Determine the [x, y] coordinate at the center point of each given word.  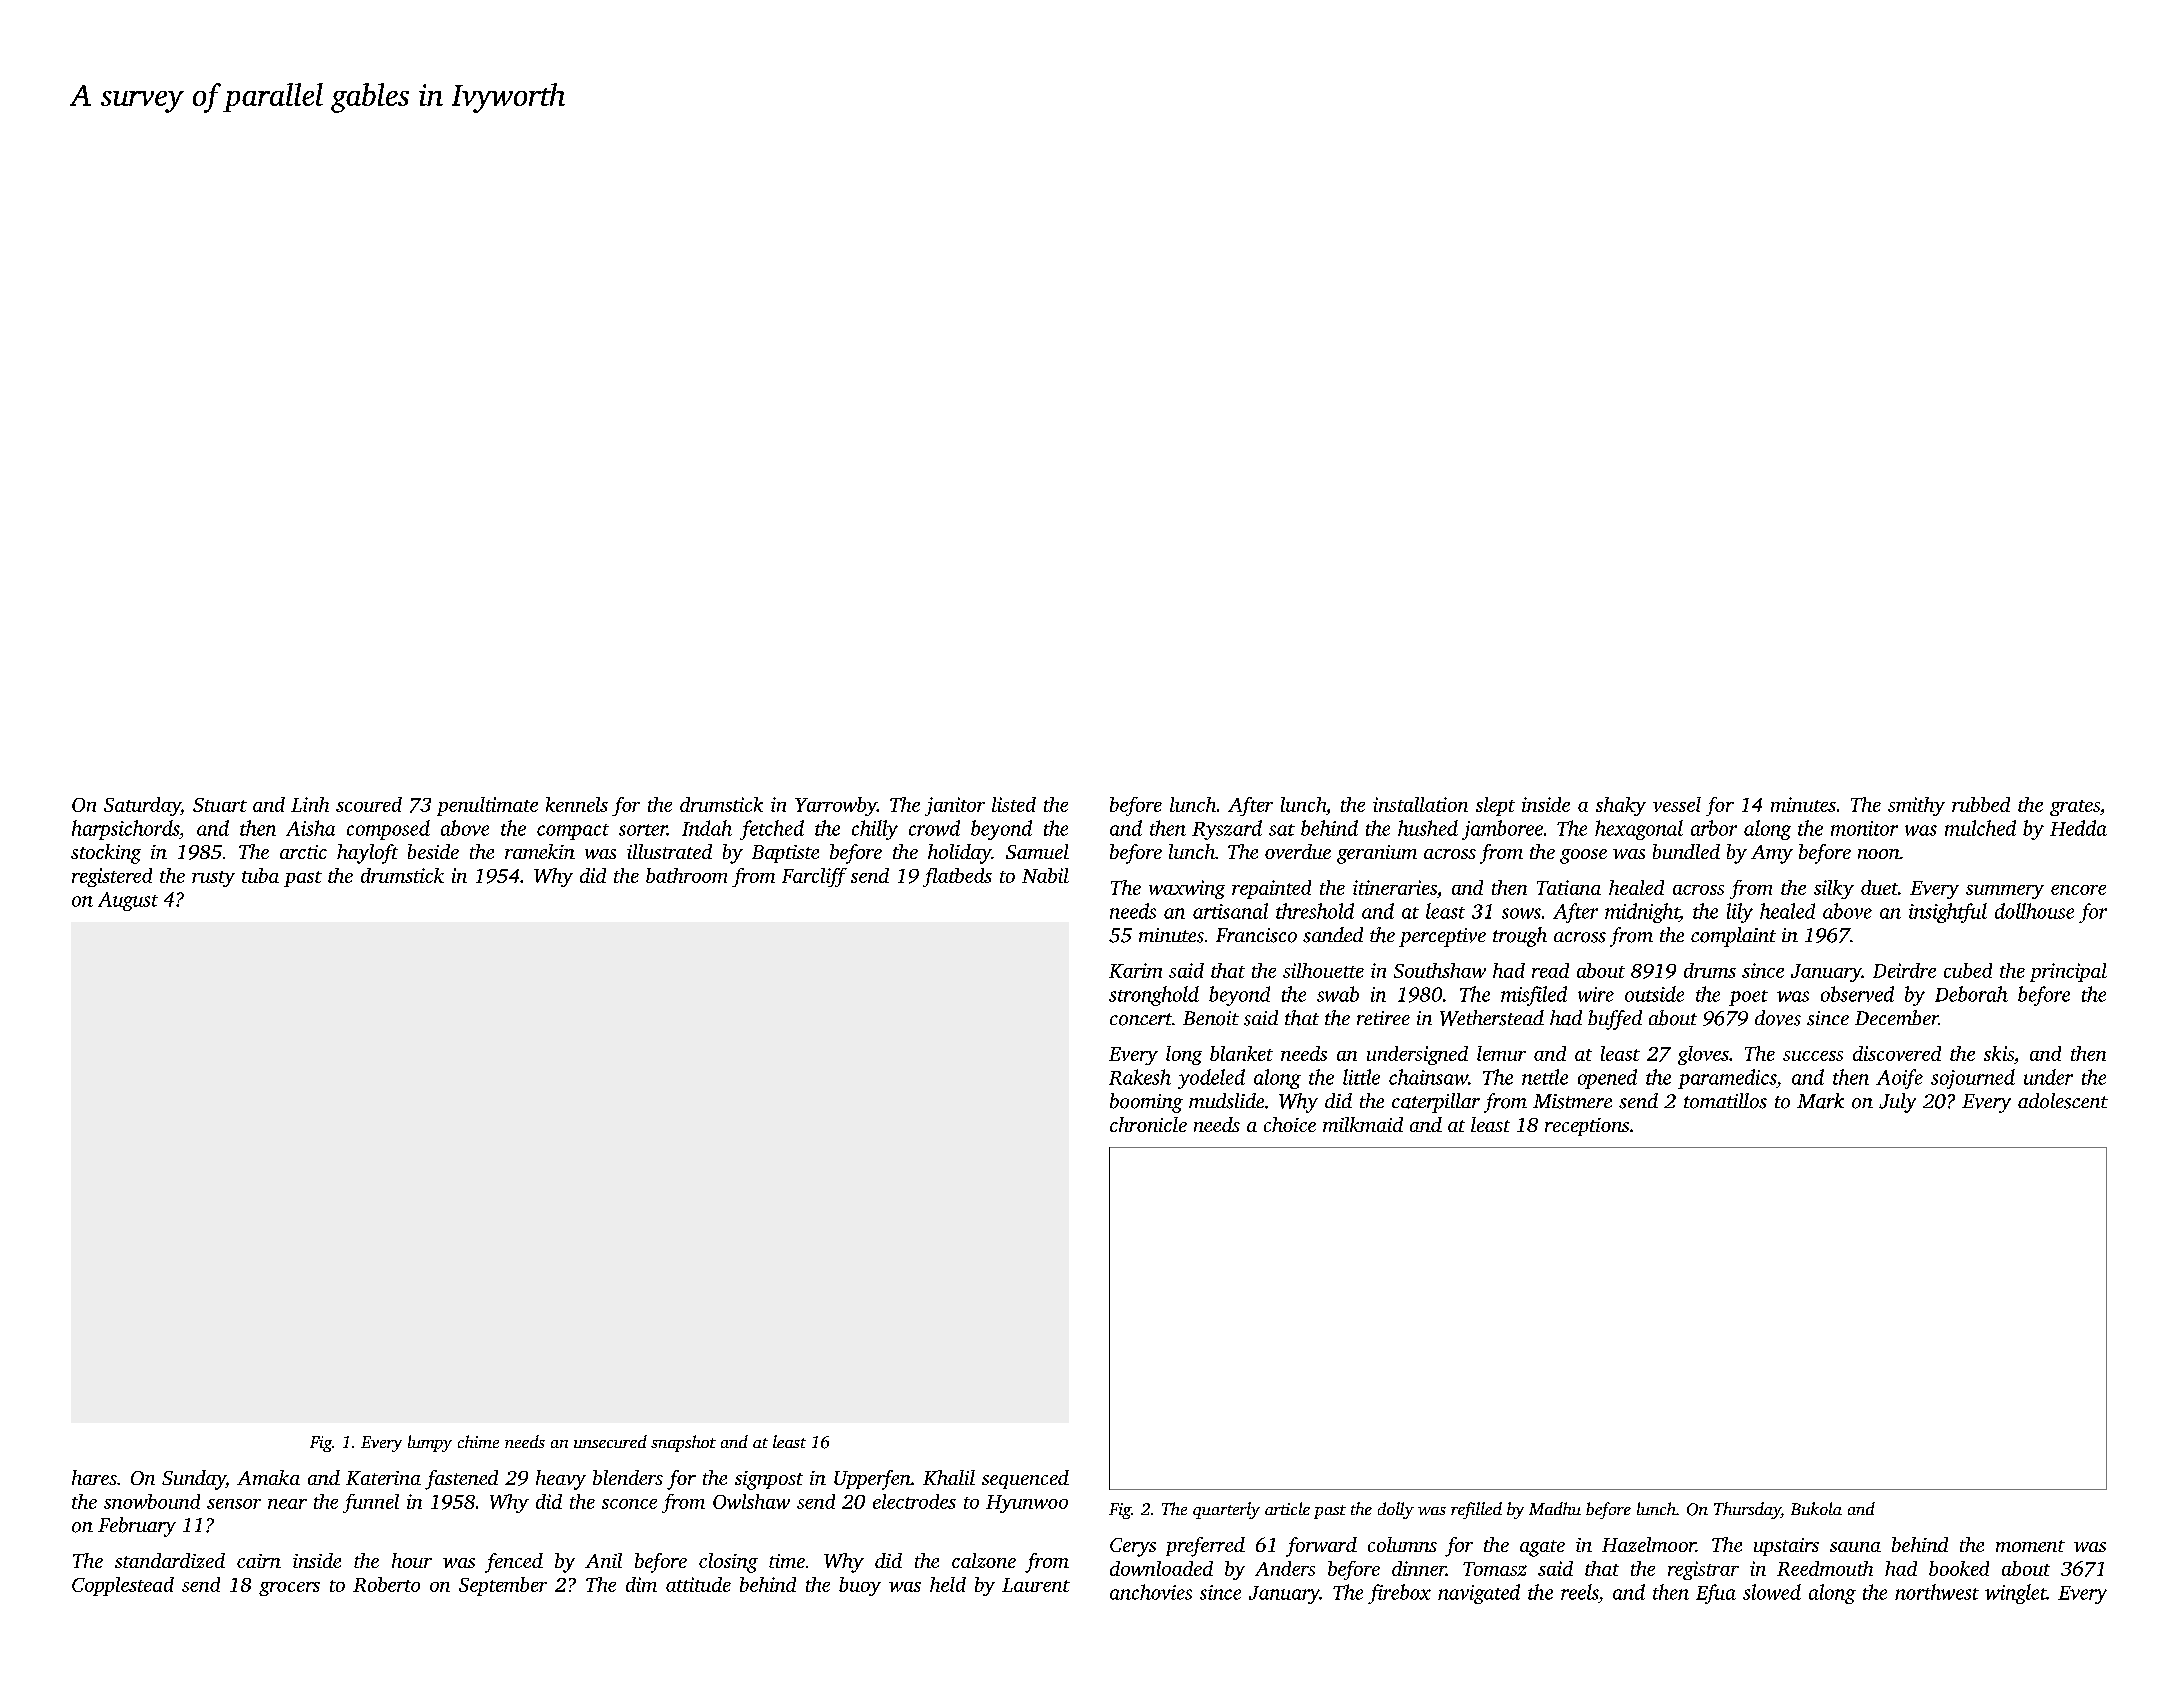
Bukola [1816, 1508]
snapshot [683, 1443]
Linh [310, 804]
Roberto [386, 1584]
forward [1321, 1547]
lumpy [430, 1443]
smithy [1916, 806]
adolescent [2063, 1101]
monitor [1864, 828]
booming [1146, 1103]
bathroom [686, 875]
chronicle [1148, 1124]
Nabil [1045, 875]
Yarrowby [836, 806]
